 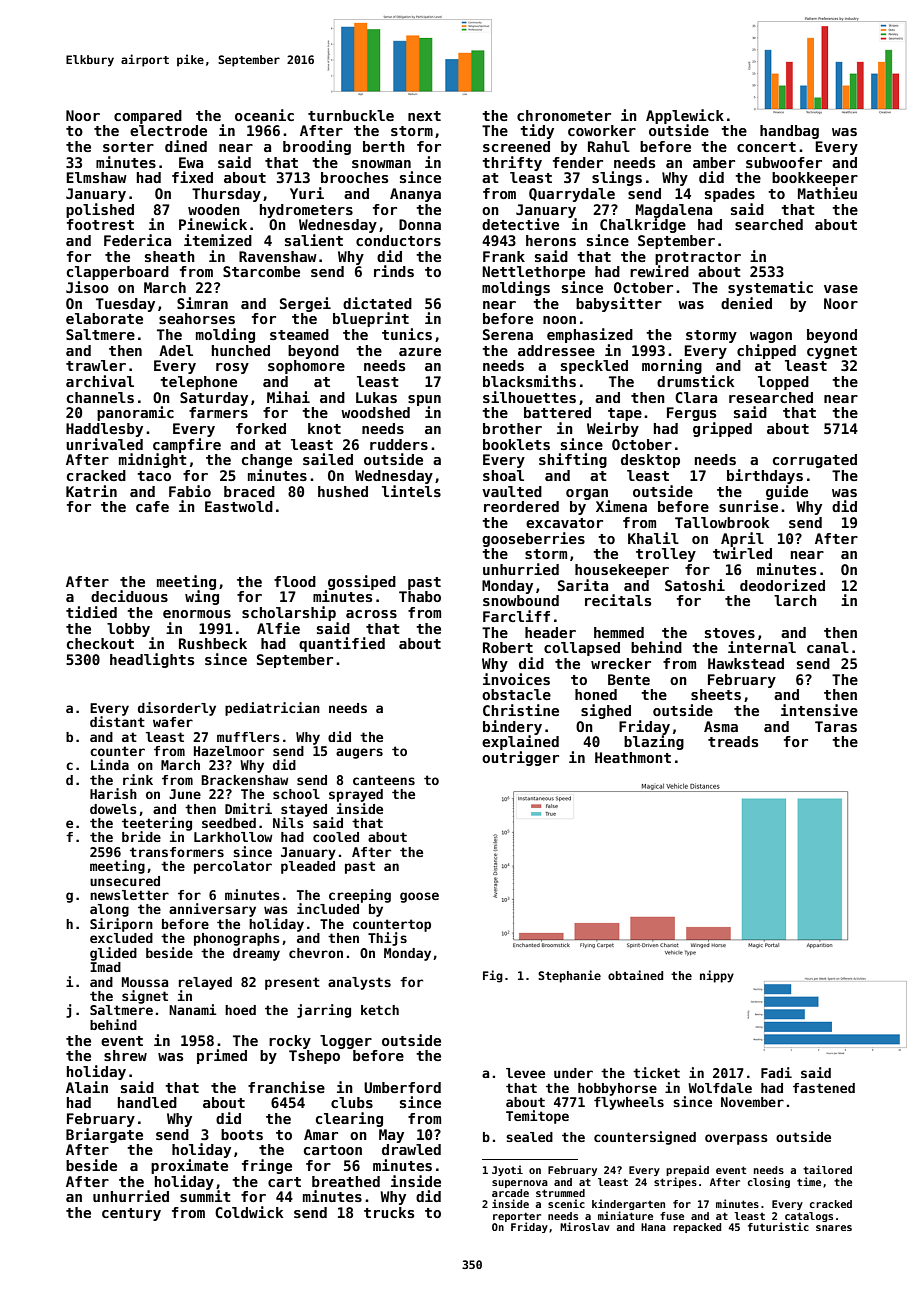 What do you see at coordinates (789, 132) in the screenshot?
I see `handbag` at bounding box center [789, 132].
